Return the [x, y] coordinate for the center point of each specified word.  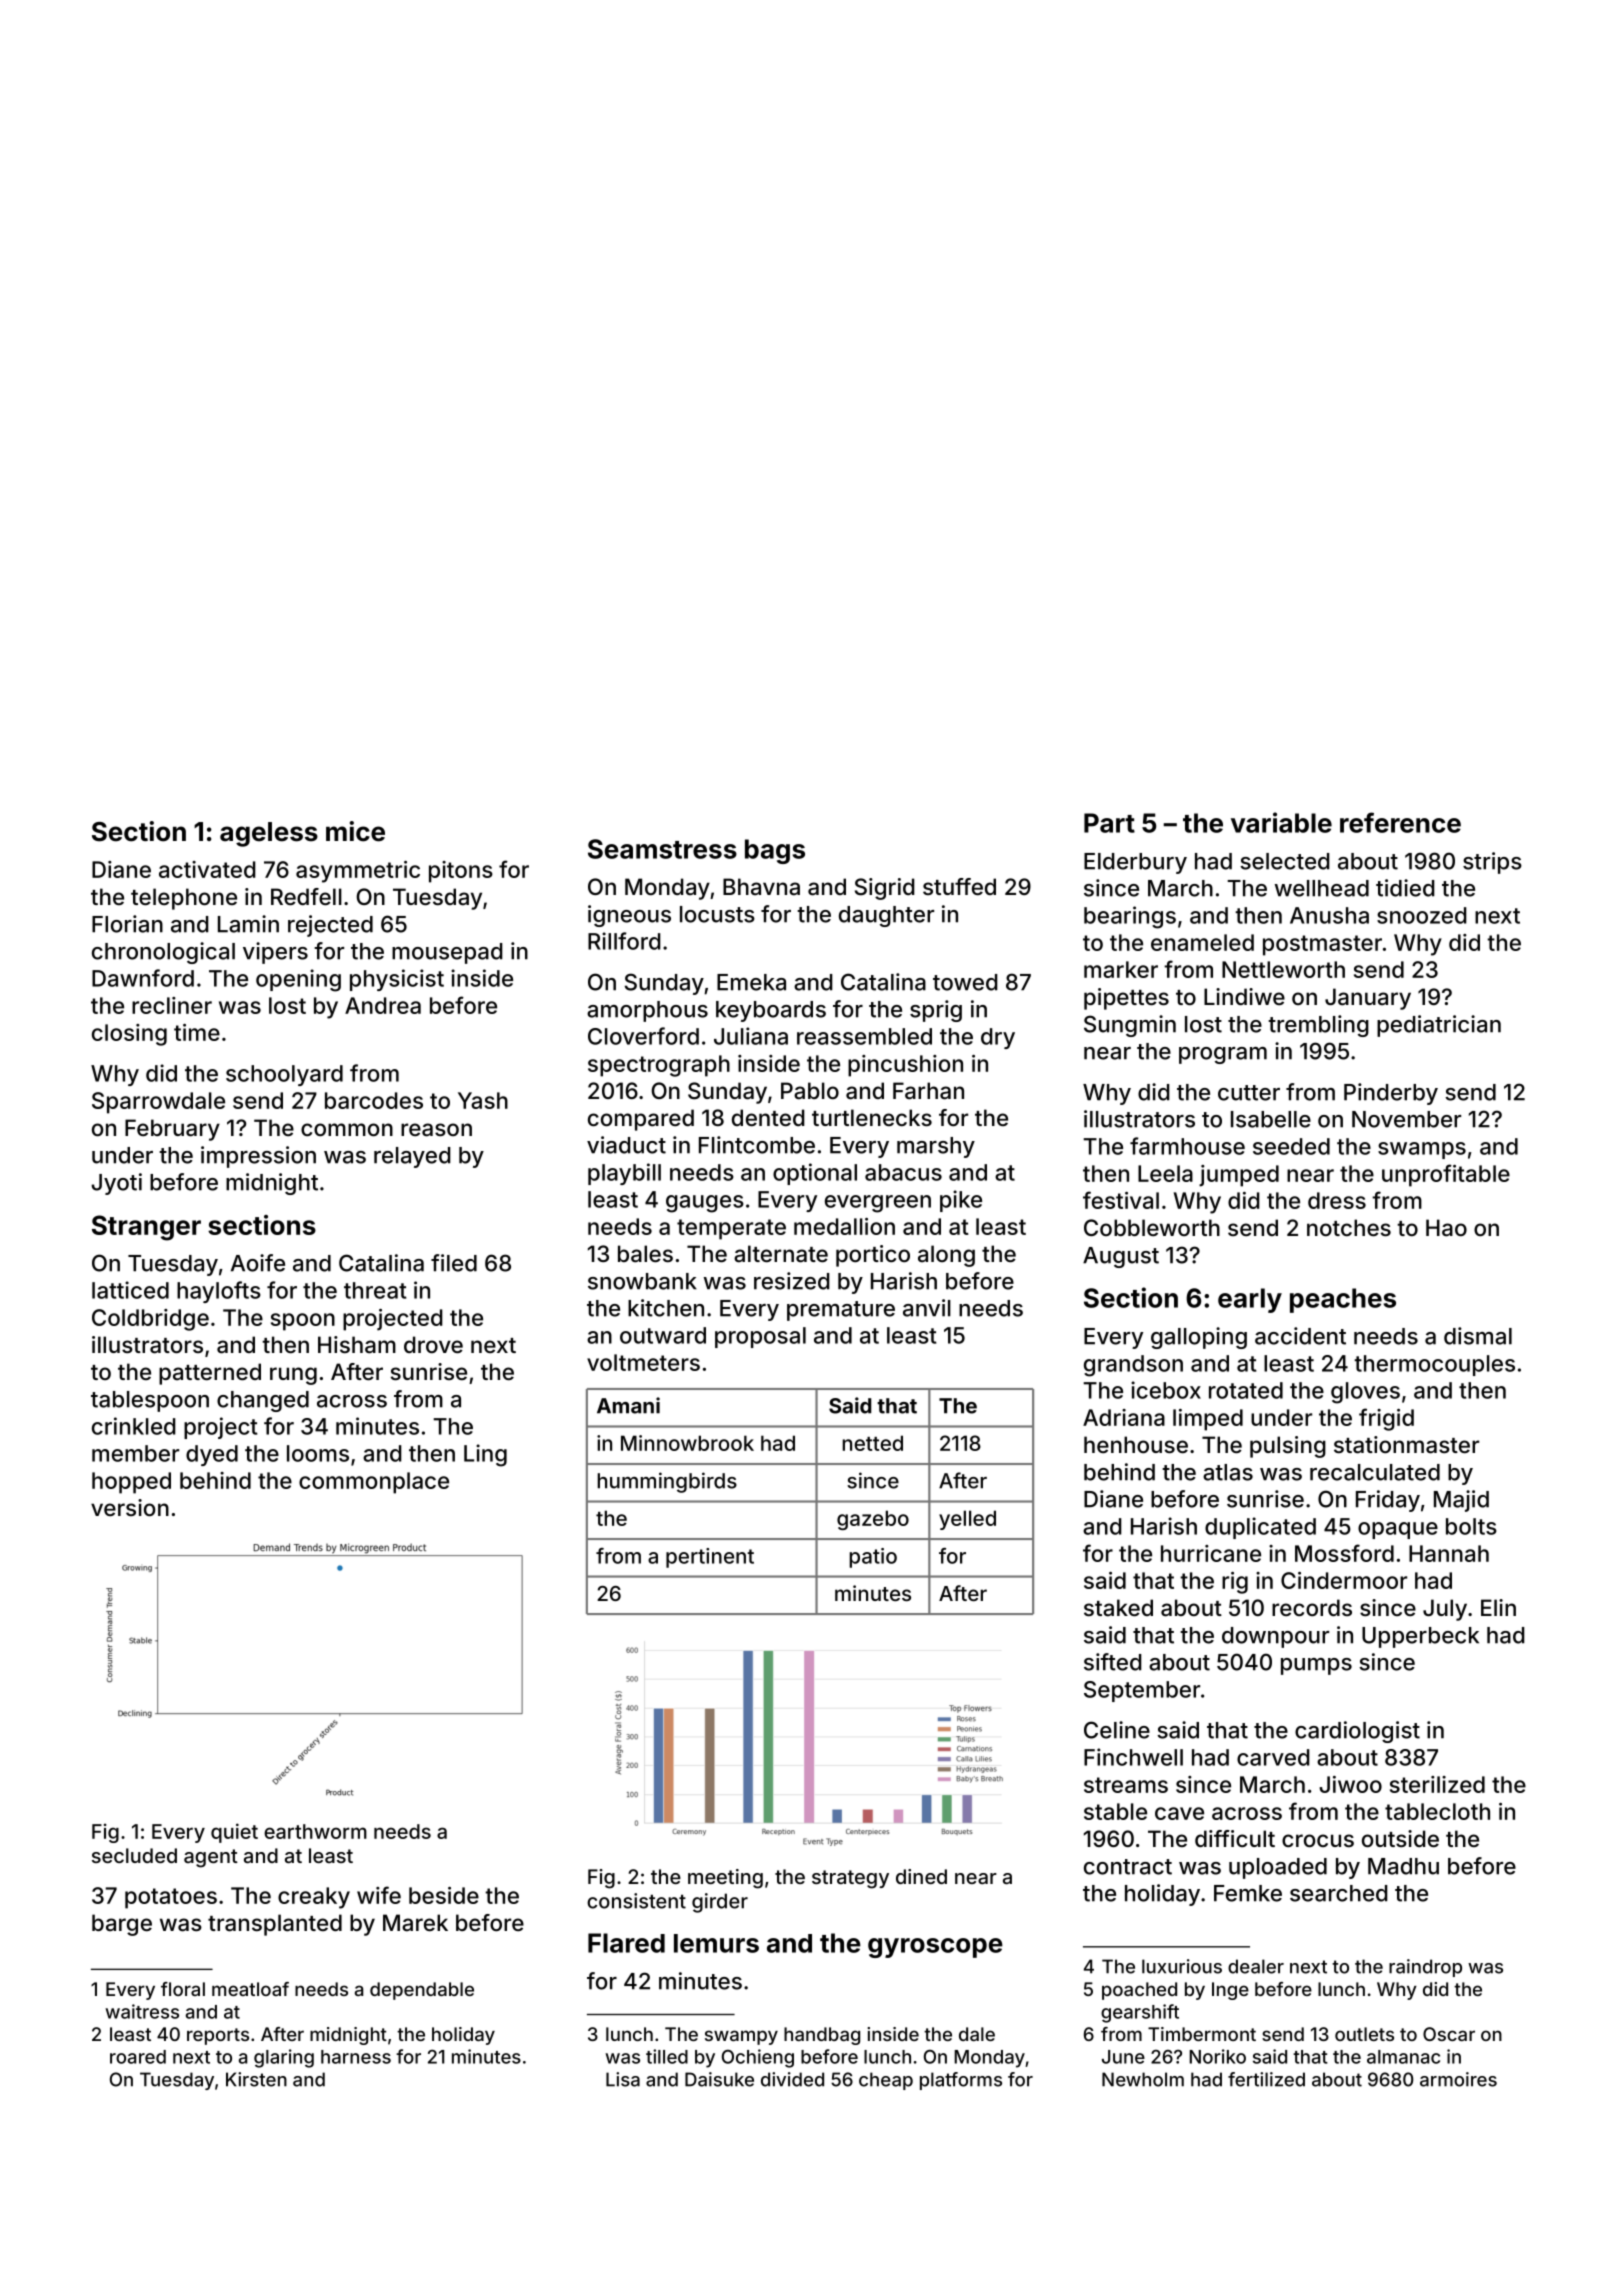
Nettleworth [1283, 969]
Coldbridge [150, 1320]
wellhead [1322, 888]
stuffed [959, 886]
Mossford [1344, 1553]
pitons [461, 872]
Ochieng [758, 2058]
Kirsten [256, 2079]
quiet [234, 1833]
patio [873, 1558]
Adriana [1124, 1417]
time [197, 1032]
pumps [1316, 1666]
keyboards [771, 1011]
